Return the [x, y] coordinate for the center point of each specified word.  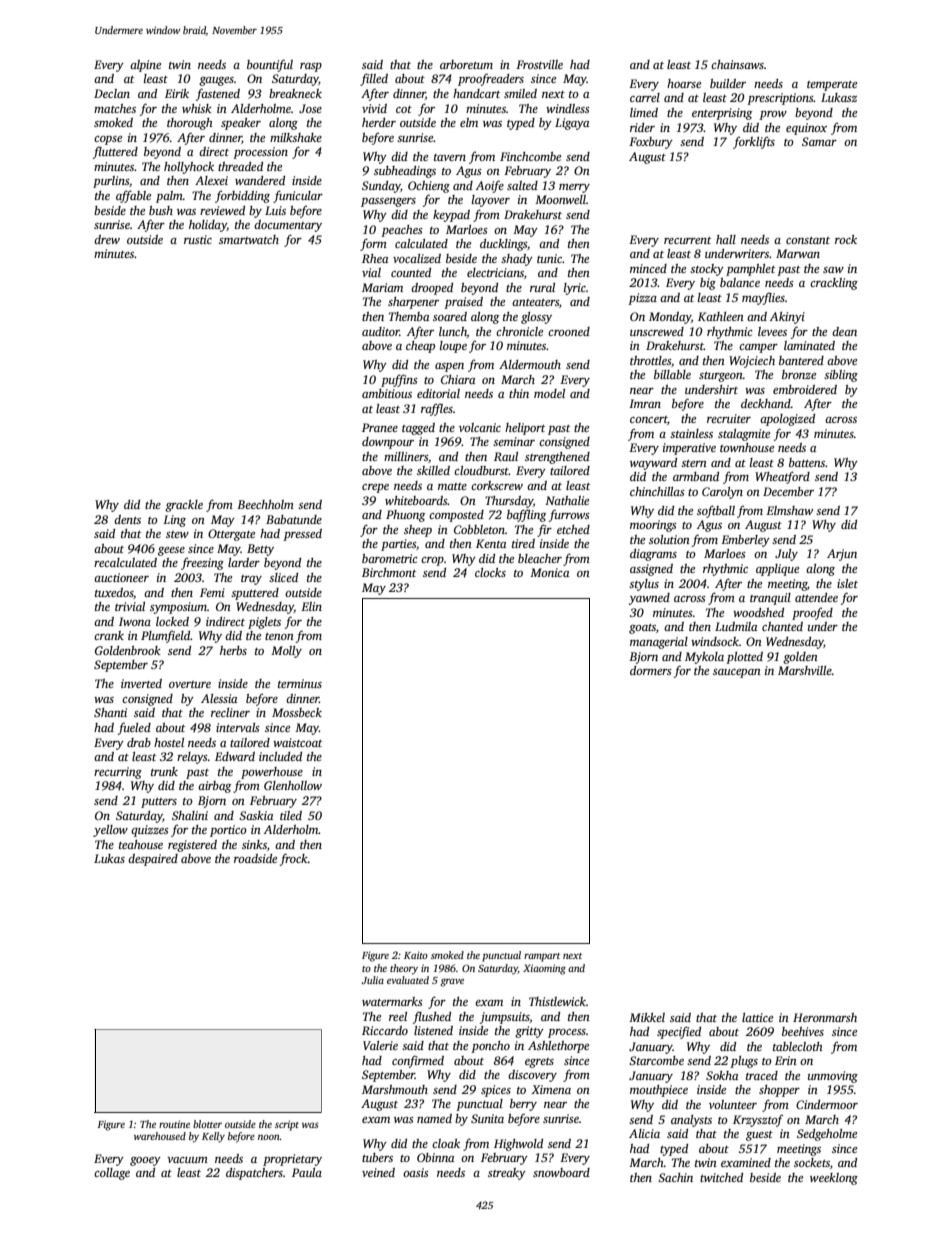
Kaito [416, 955]
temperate [832, 86]
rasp [311, 67]
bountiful [270, 65]
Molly [286, 652]
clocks [490, 572]
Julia [373, 980]
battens [807, 462]
